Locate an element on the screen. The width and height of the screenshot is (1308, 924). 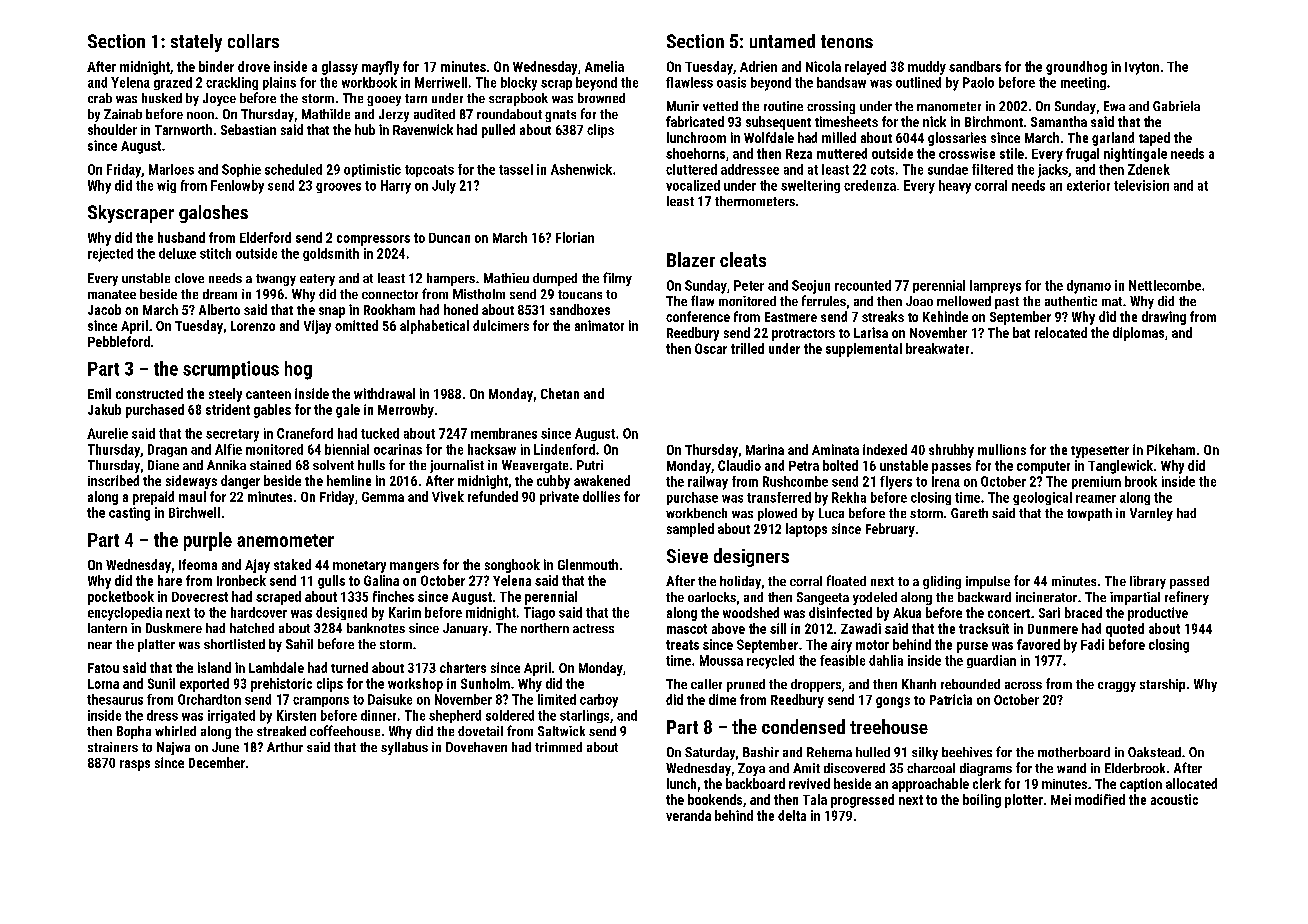
January is located at coordinates (465, 629).
